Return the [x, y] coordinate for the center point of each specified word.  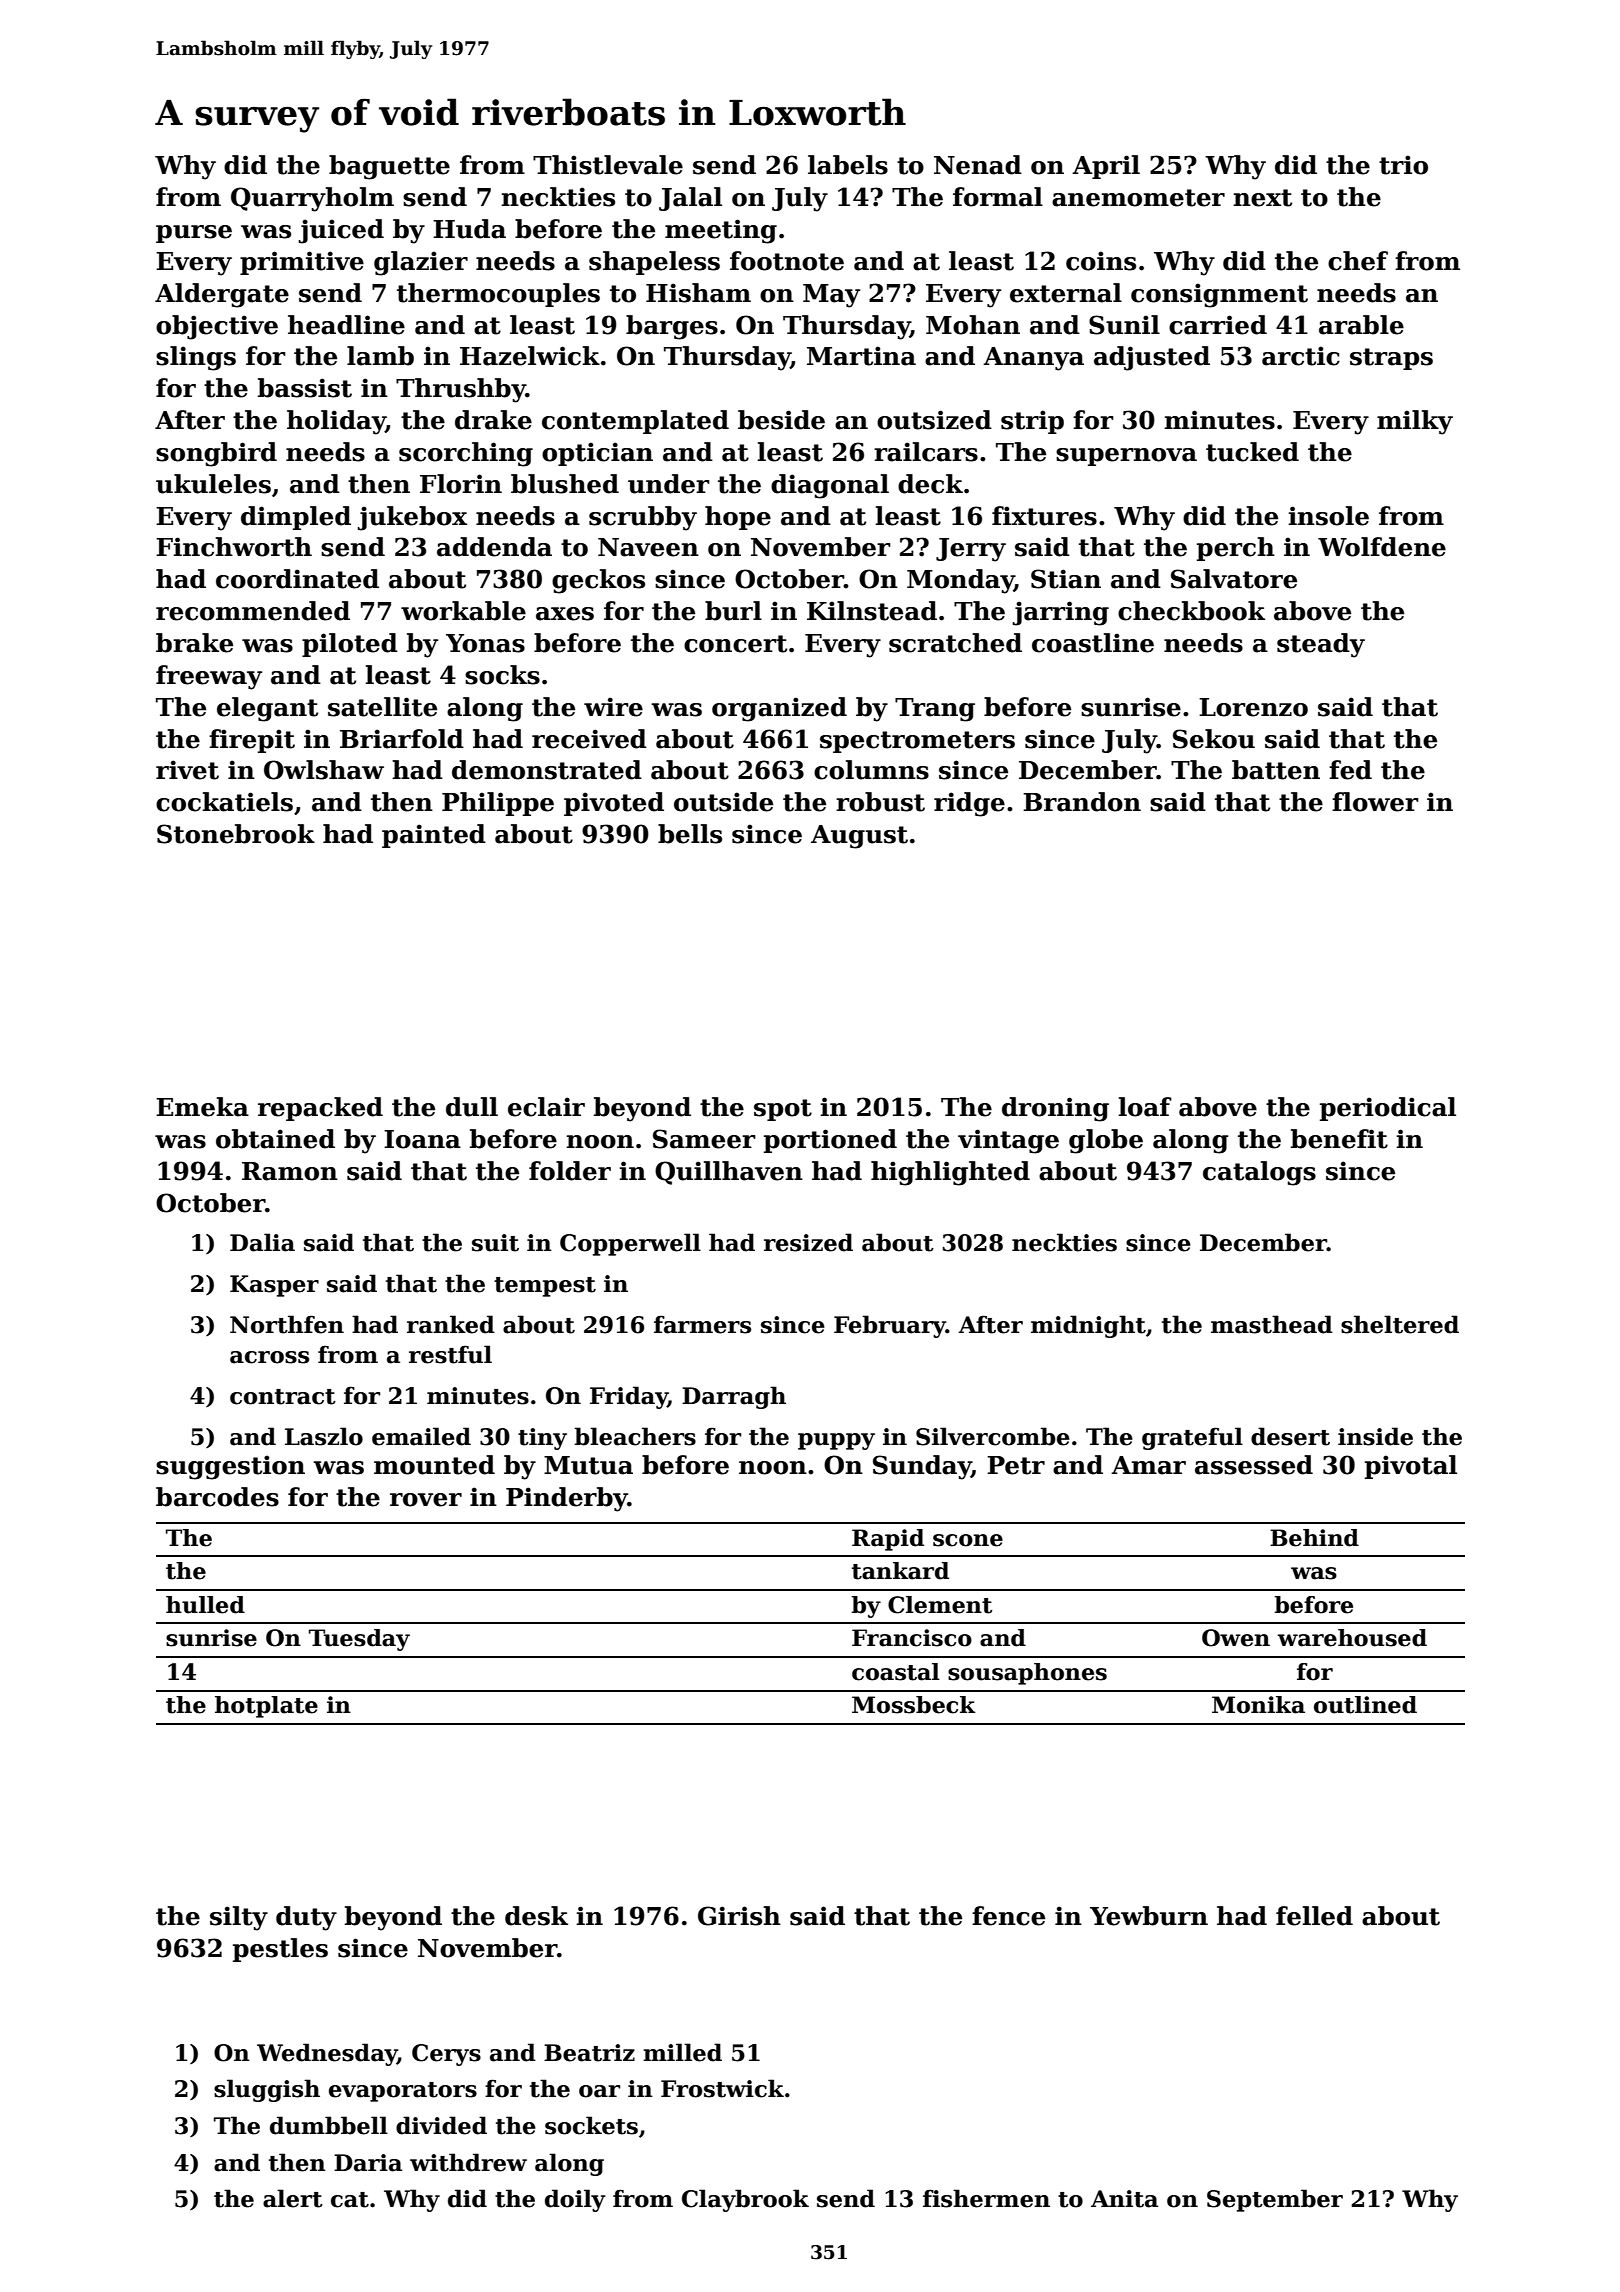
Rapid [888, 1540]
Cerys [446, 2055]
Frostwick [722, 2088]
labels [848, 165]
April [1106, 167]
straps [1391, 359]
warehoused [1352, 1638]
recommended [253, 611]
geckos [598, 581]
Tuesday [359, 1640]
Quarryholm [312, 199]
